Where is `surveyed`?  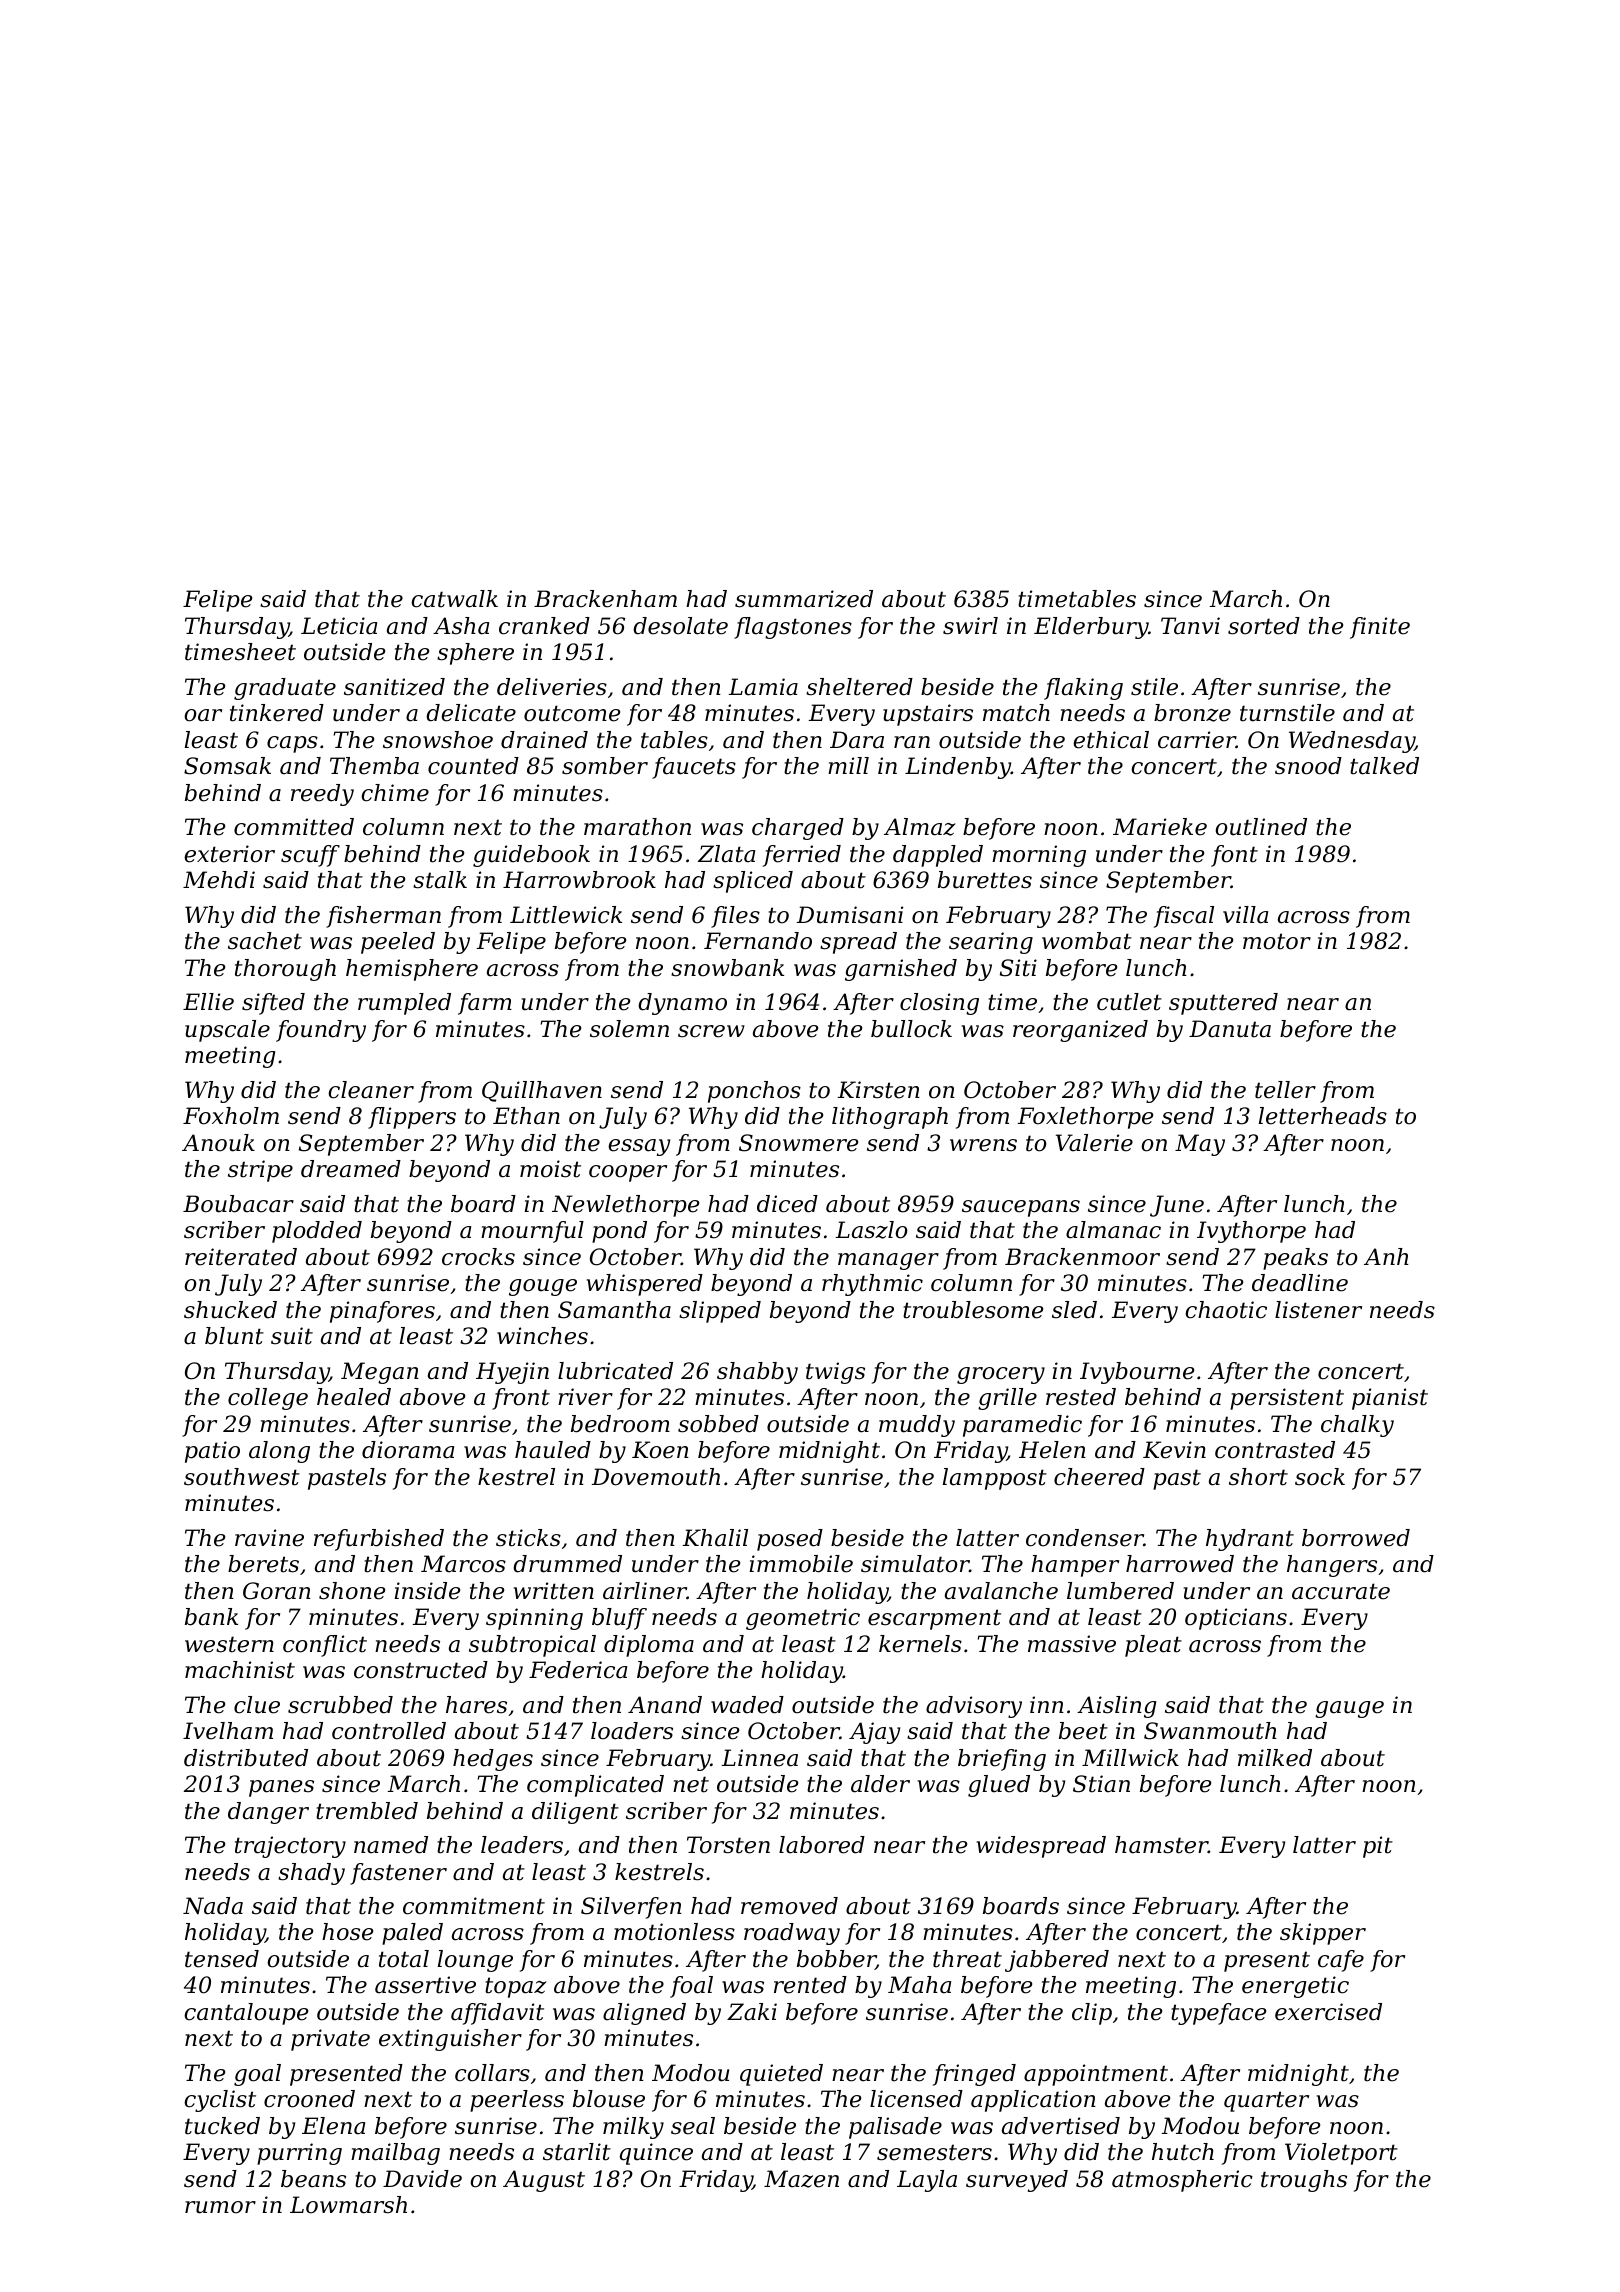 surveyed is located at coordinates (1017, 2181).
